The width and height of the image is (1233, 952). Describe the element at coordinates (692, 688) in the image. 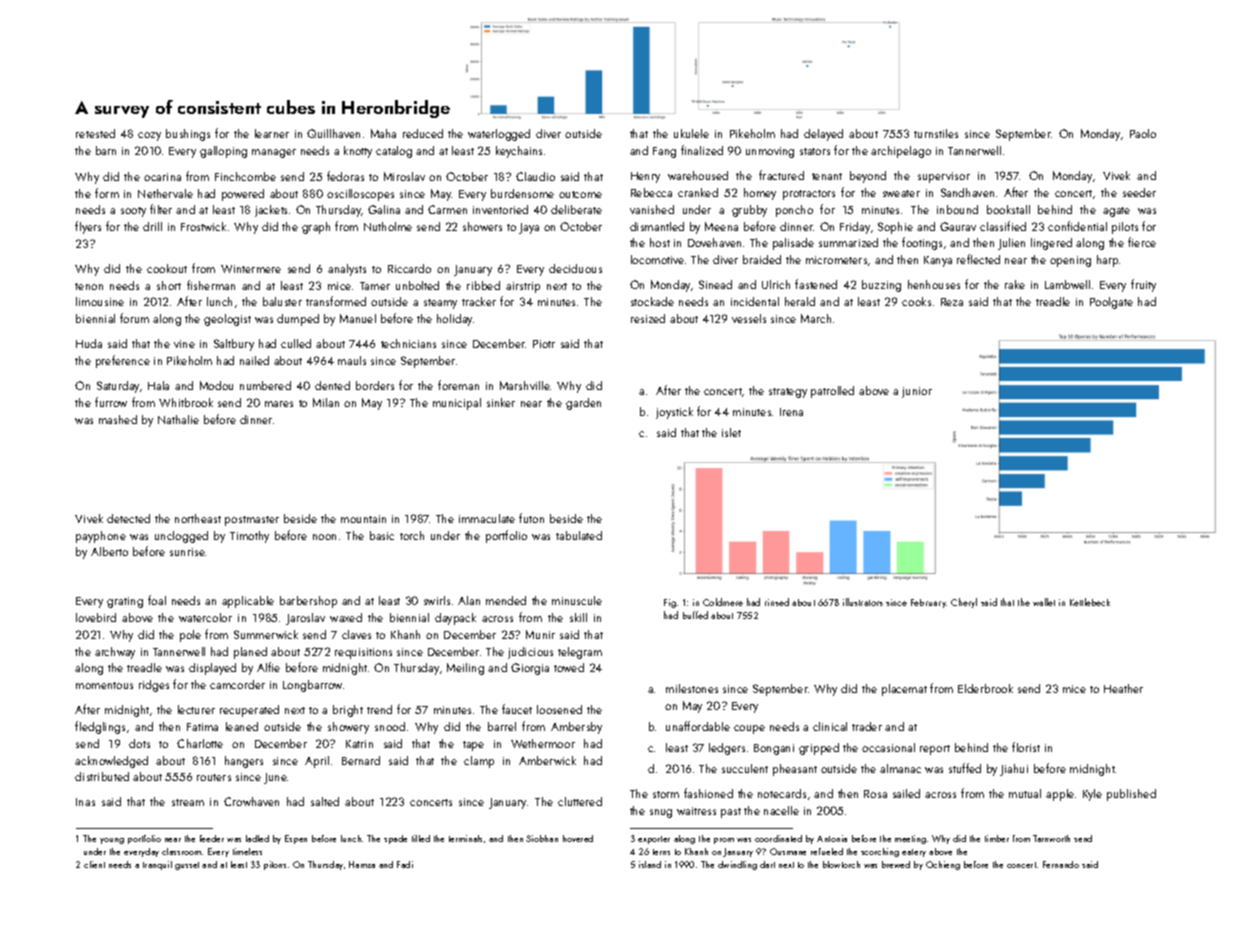

I see `milestones` at that location.
